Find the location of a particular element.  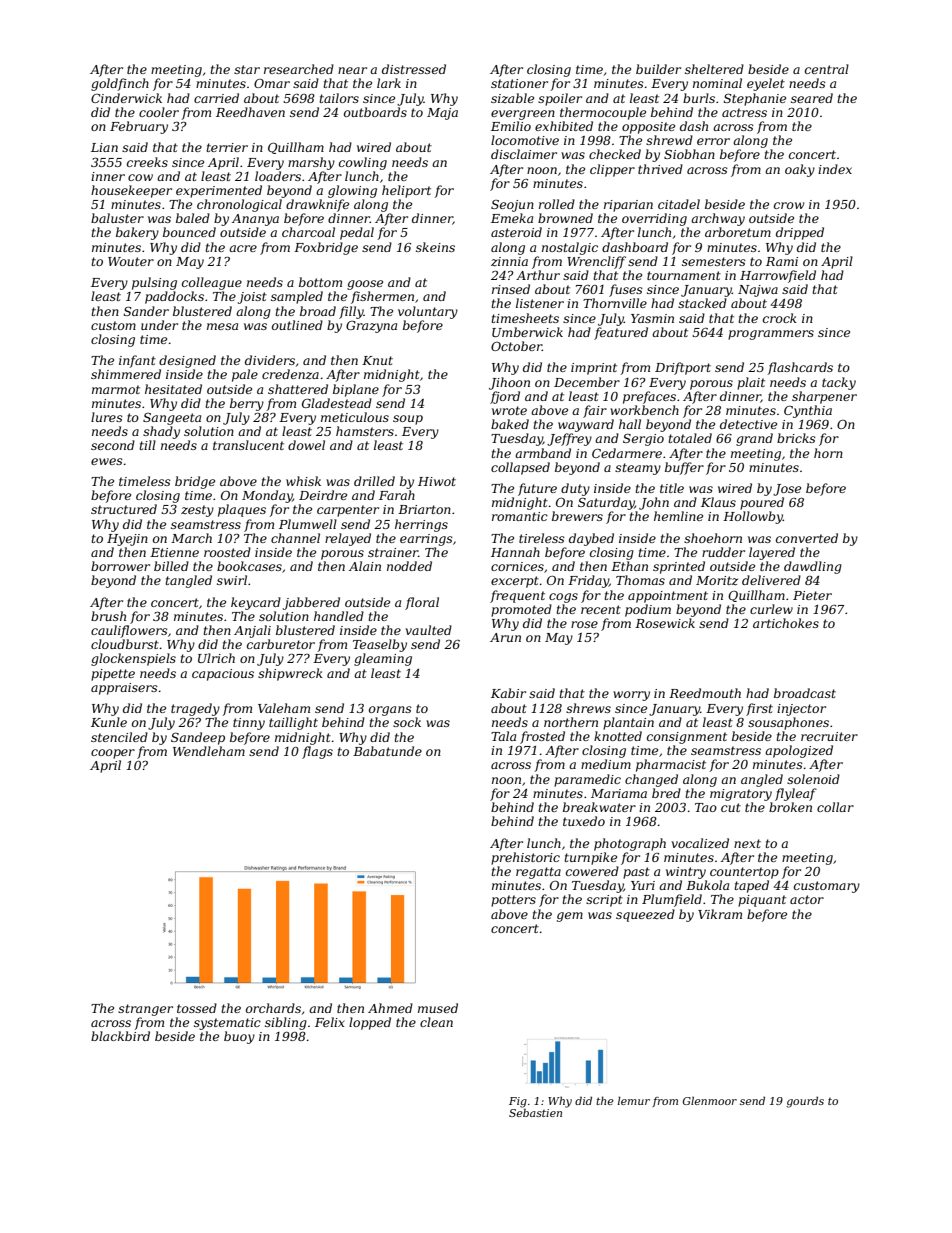

first is located at coordinates (759, 709).
